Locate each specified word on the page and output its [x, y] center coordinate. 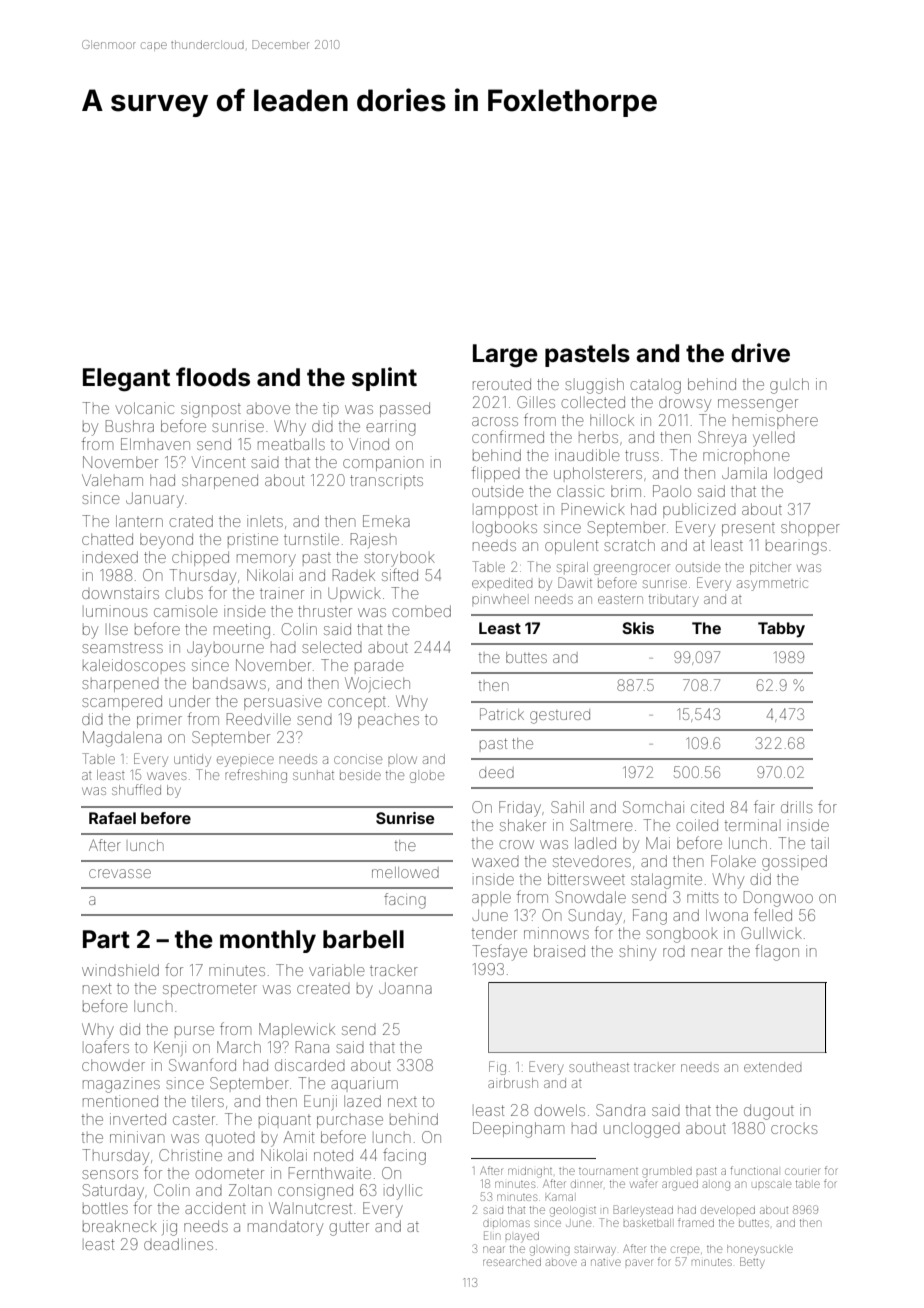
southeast [599, 1067]
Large [505, 356]
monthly [268, 941]
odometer [229, 1173]
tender [494, 933]
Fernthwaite [330, 1173]
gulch [789, 386]
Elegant [126, 380]
